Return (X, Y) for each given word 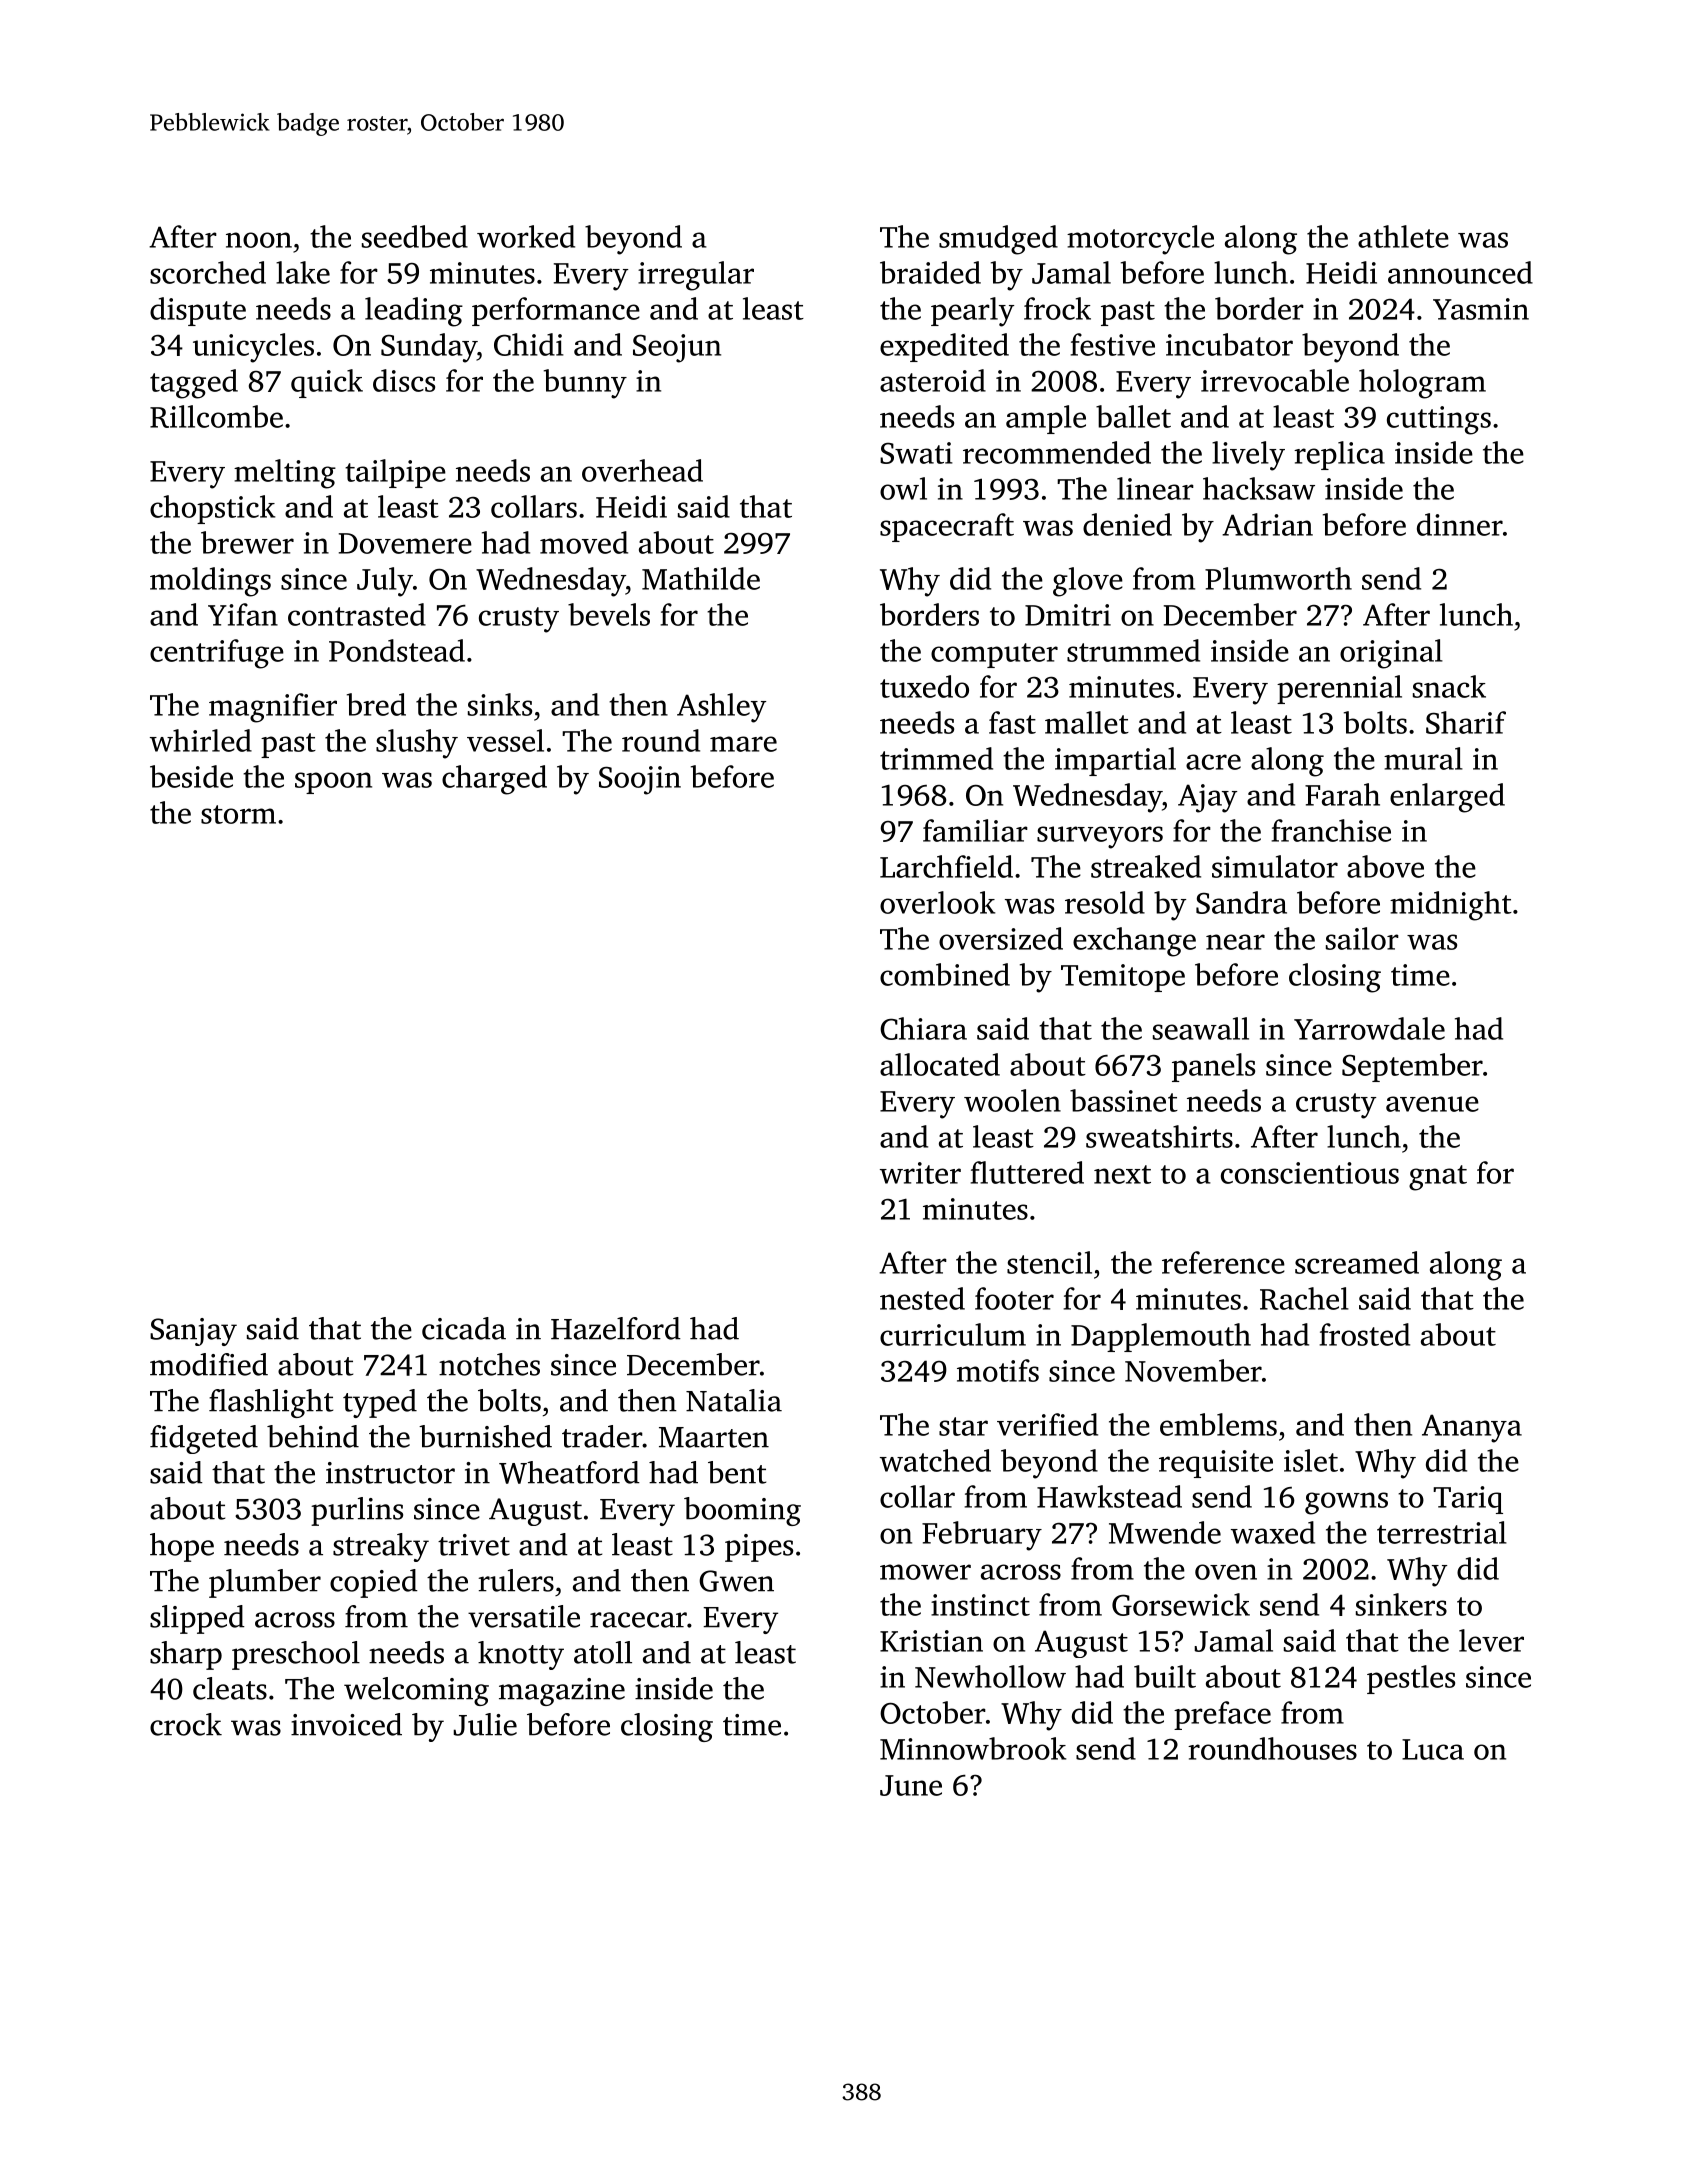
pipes (759, 1548)
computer (994, 655)
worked (526, 236)
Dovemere (405, 543)
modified (209, 1364)
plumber (265, 1583)
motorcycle (1140, 240)
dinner (1460, 524)
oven (1226, 1572)
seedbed (415, 236)
